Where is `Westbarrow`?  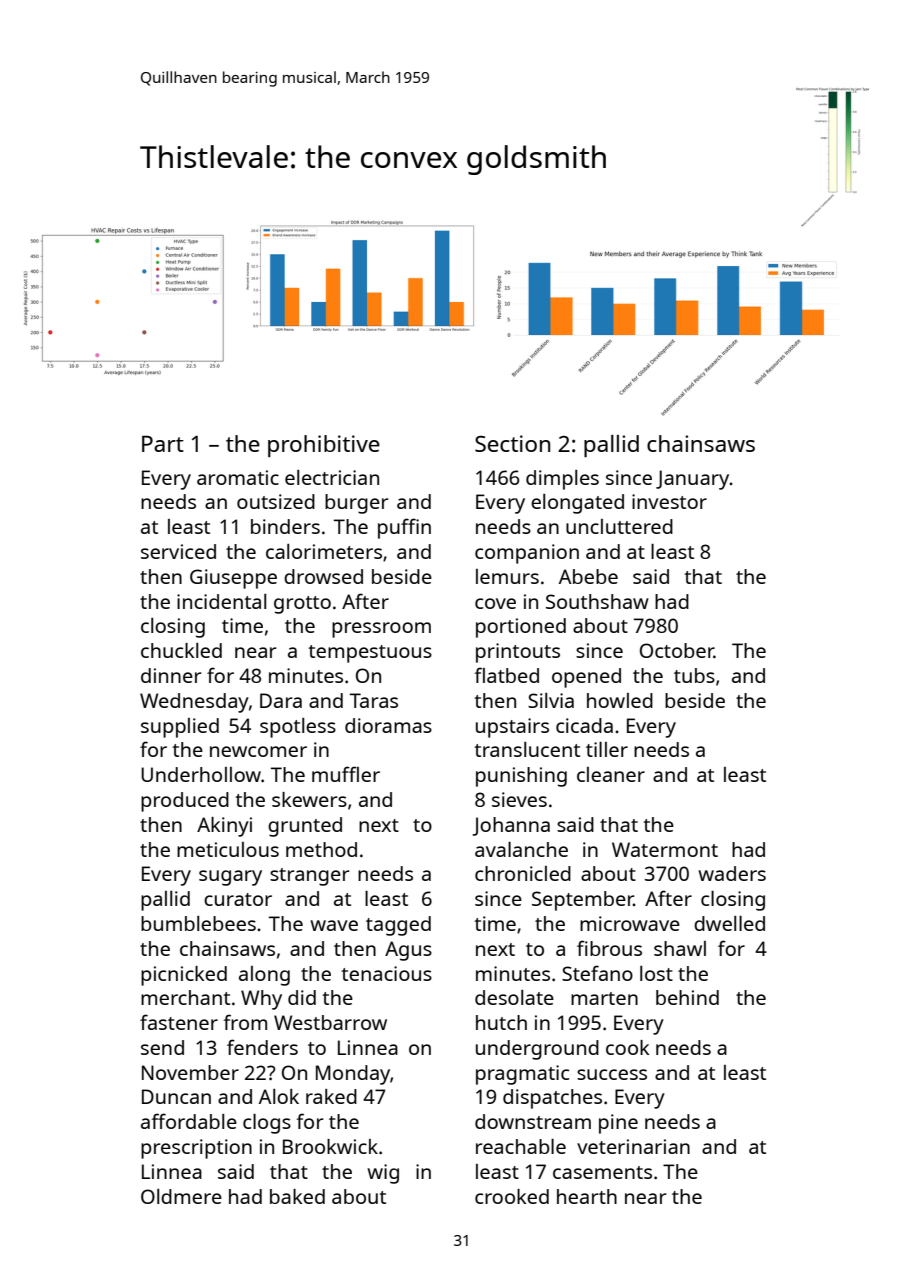
Westbarrow is located at coordinates (330, 1022).
